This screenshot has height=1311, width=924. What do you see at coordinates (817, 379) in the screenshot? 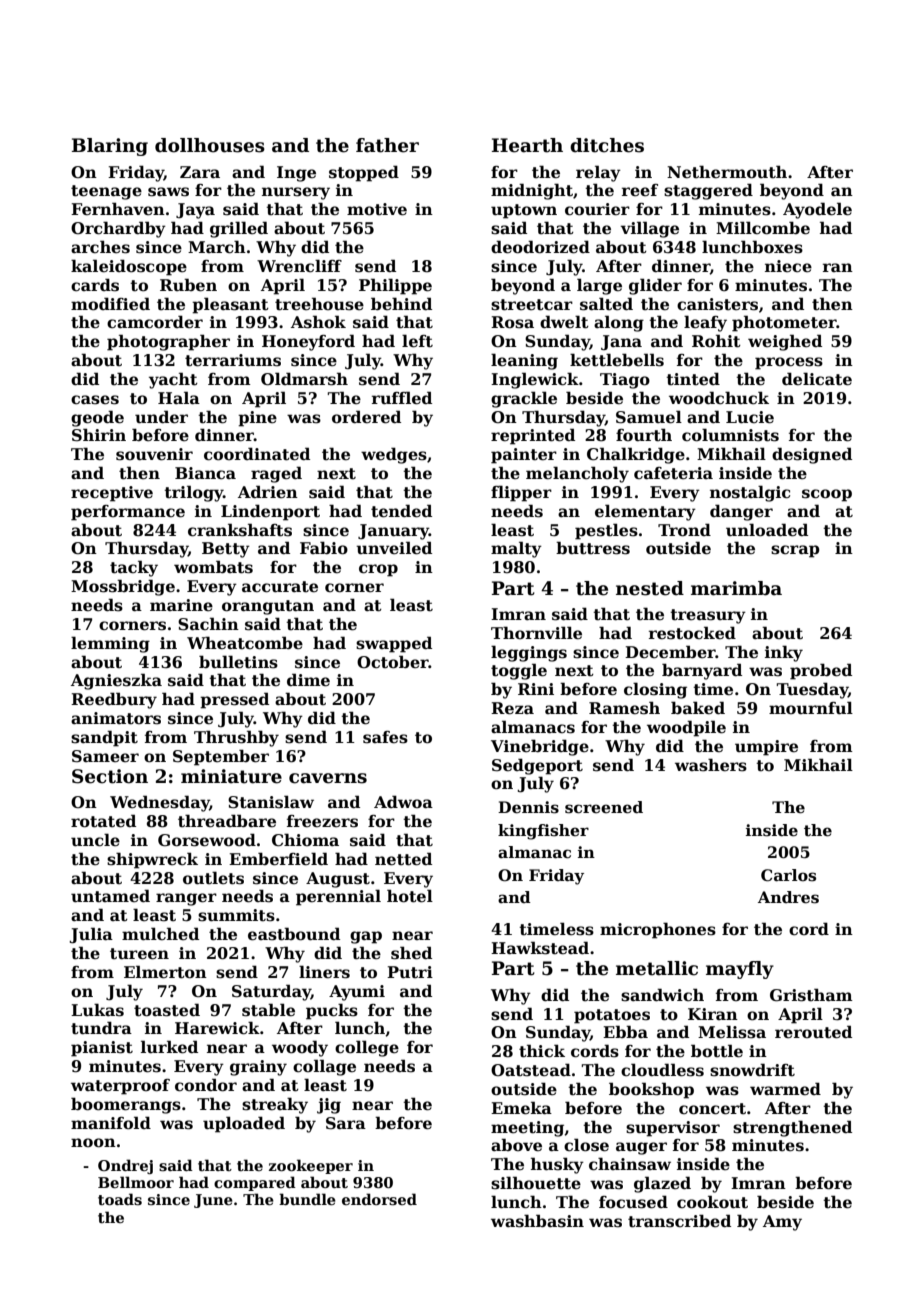
I see `delicate` at bounding box center [817, 379].
